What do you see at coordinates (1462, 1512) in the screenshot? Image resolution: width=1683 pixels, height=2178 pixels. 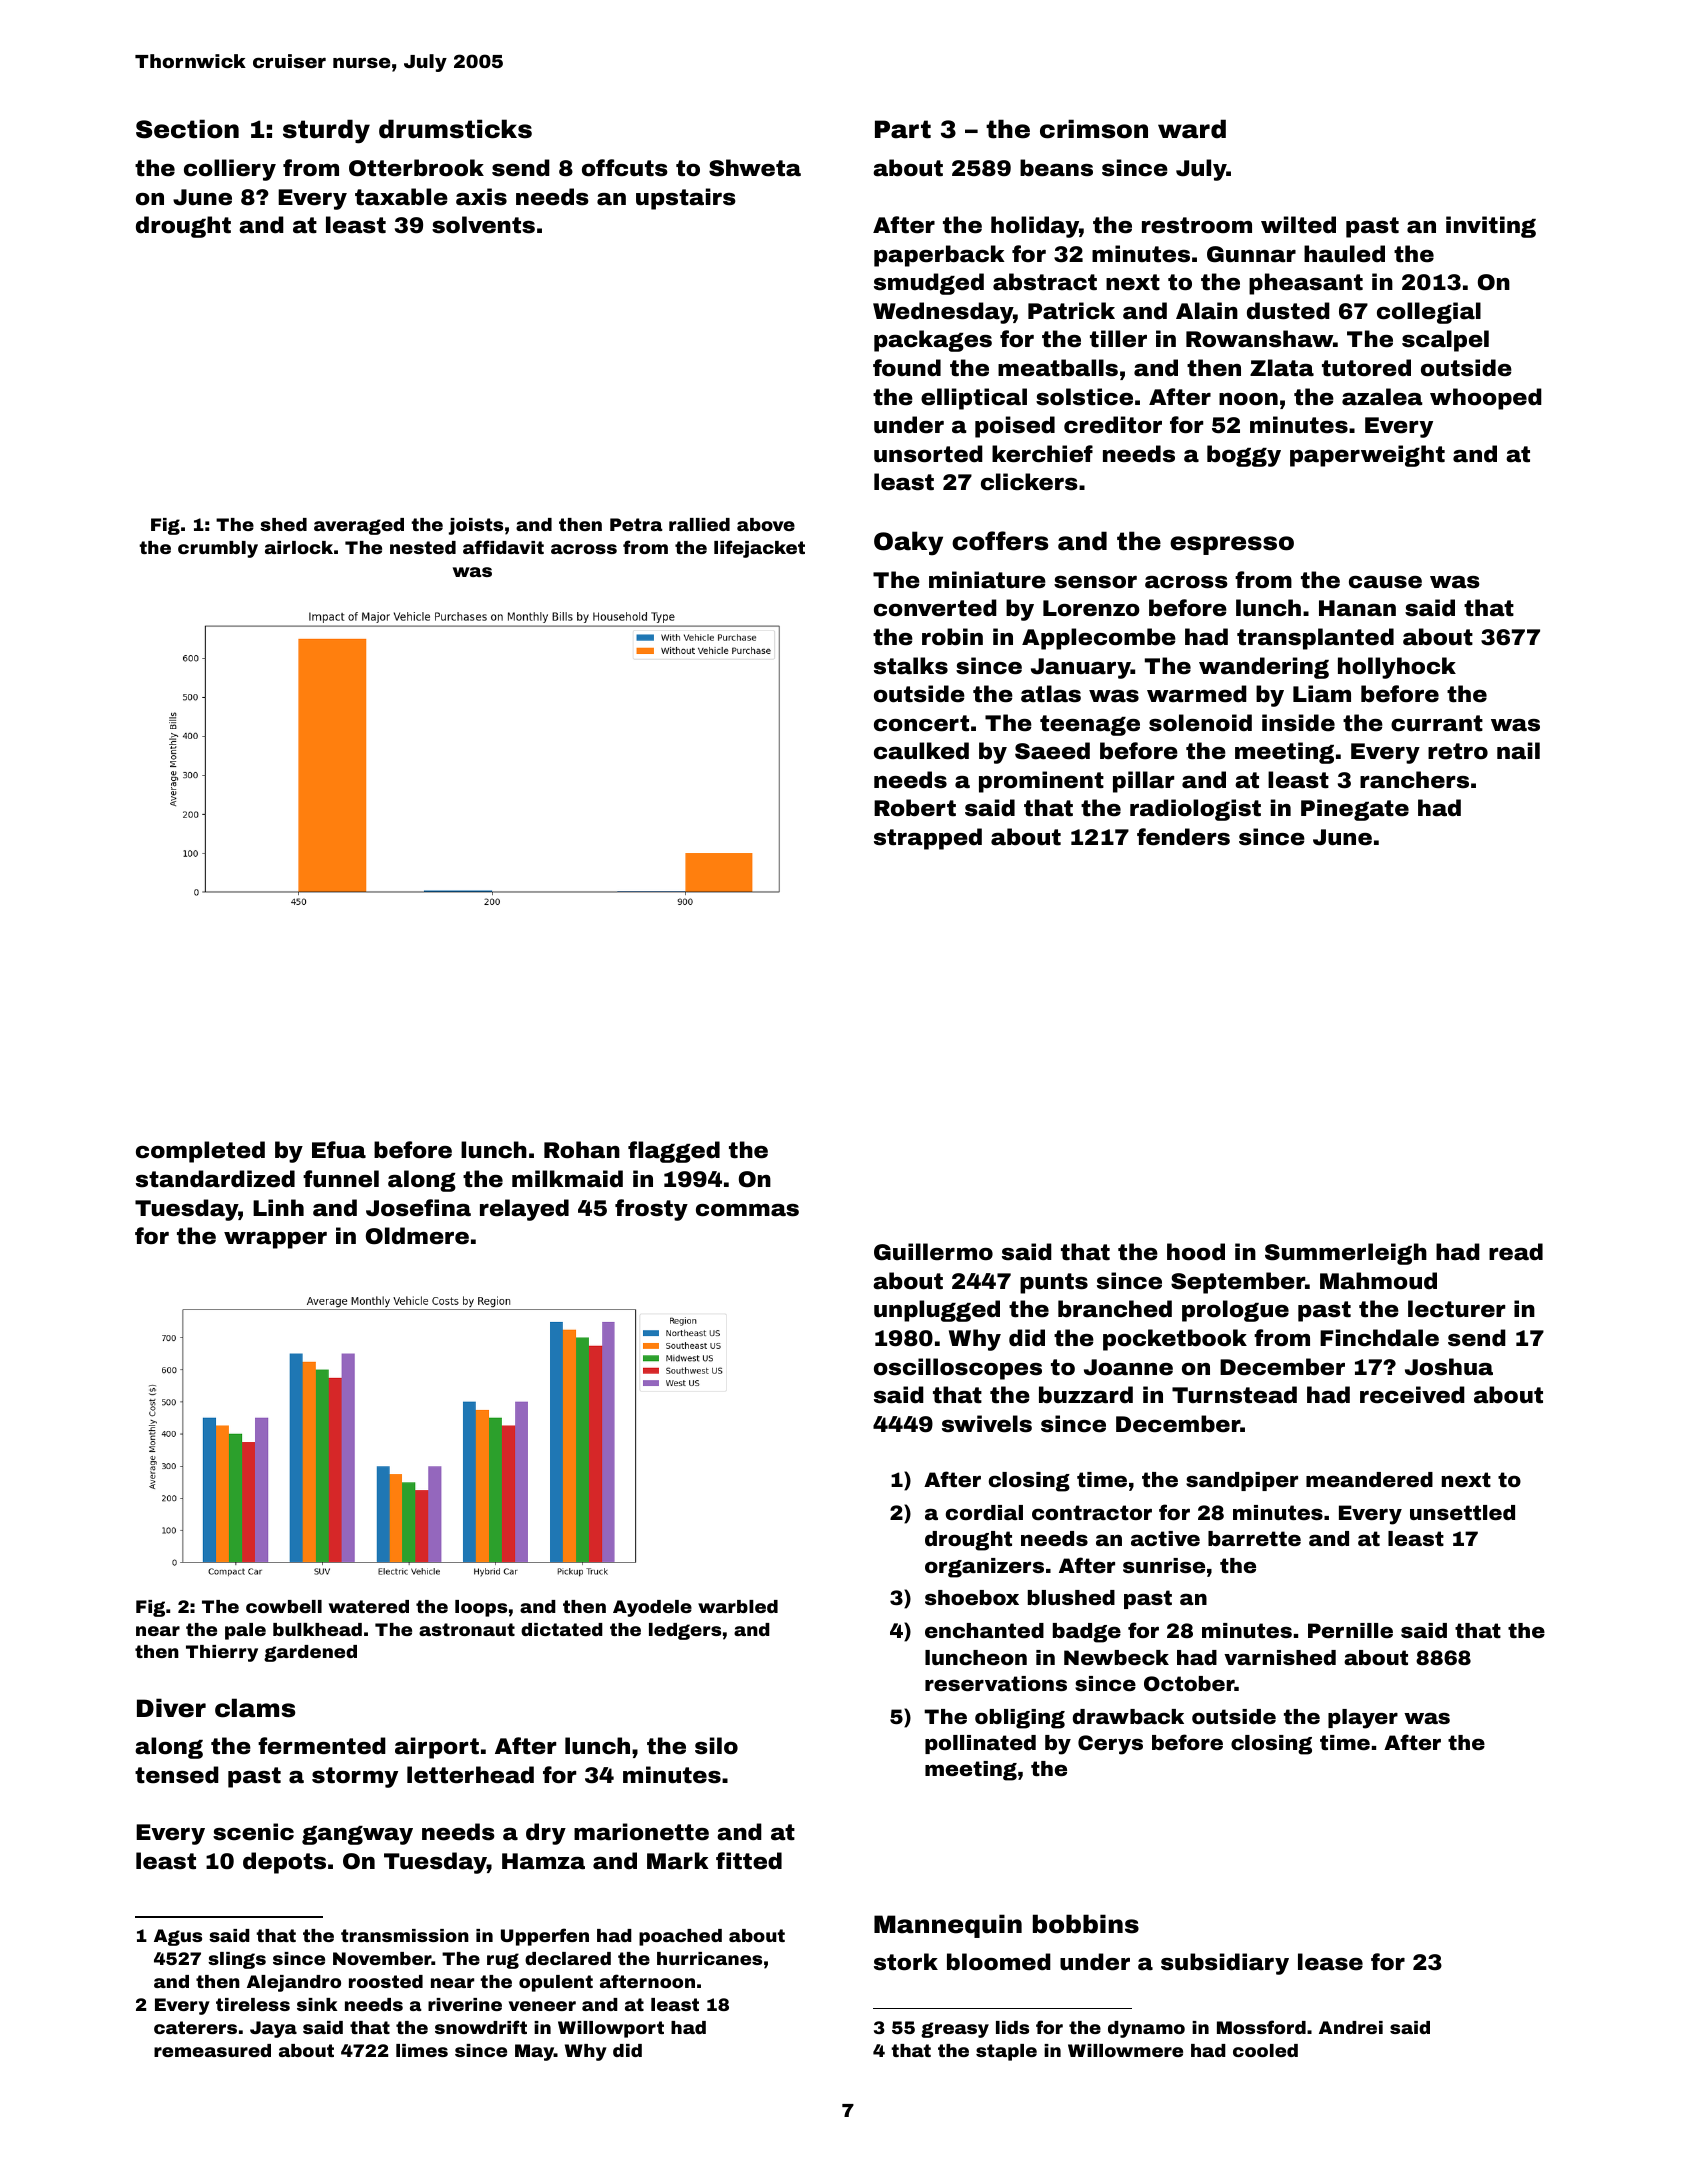 I see `unsettled` at bounding box center [1462, 1512].
